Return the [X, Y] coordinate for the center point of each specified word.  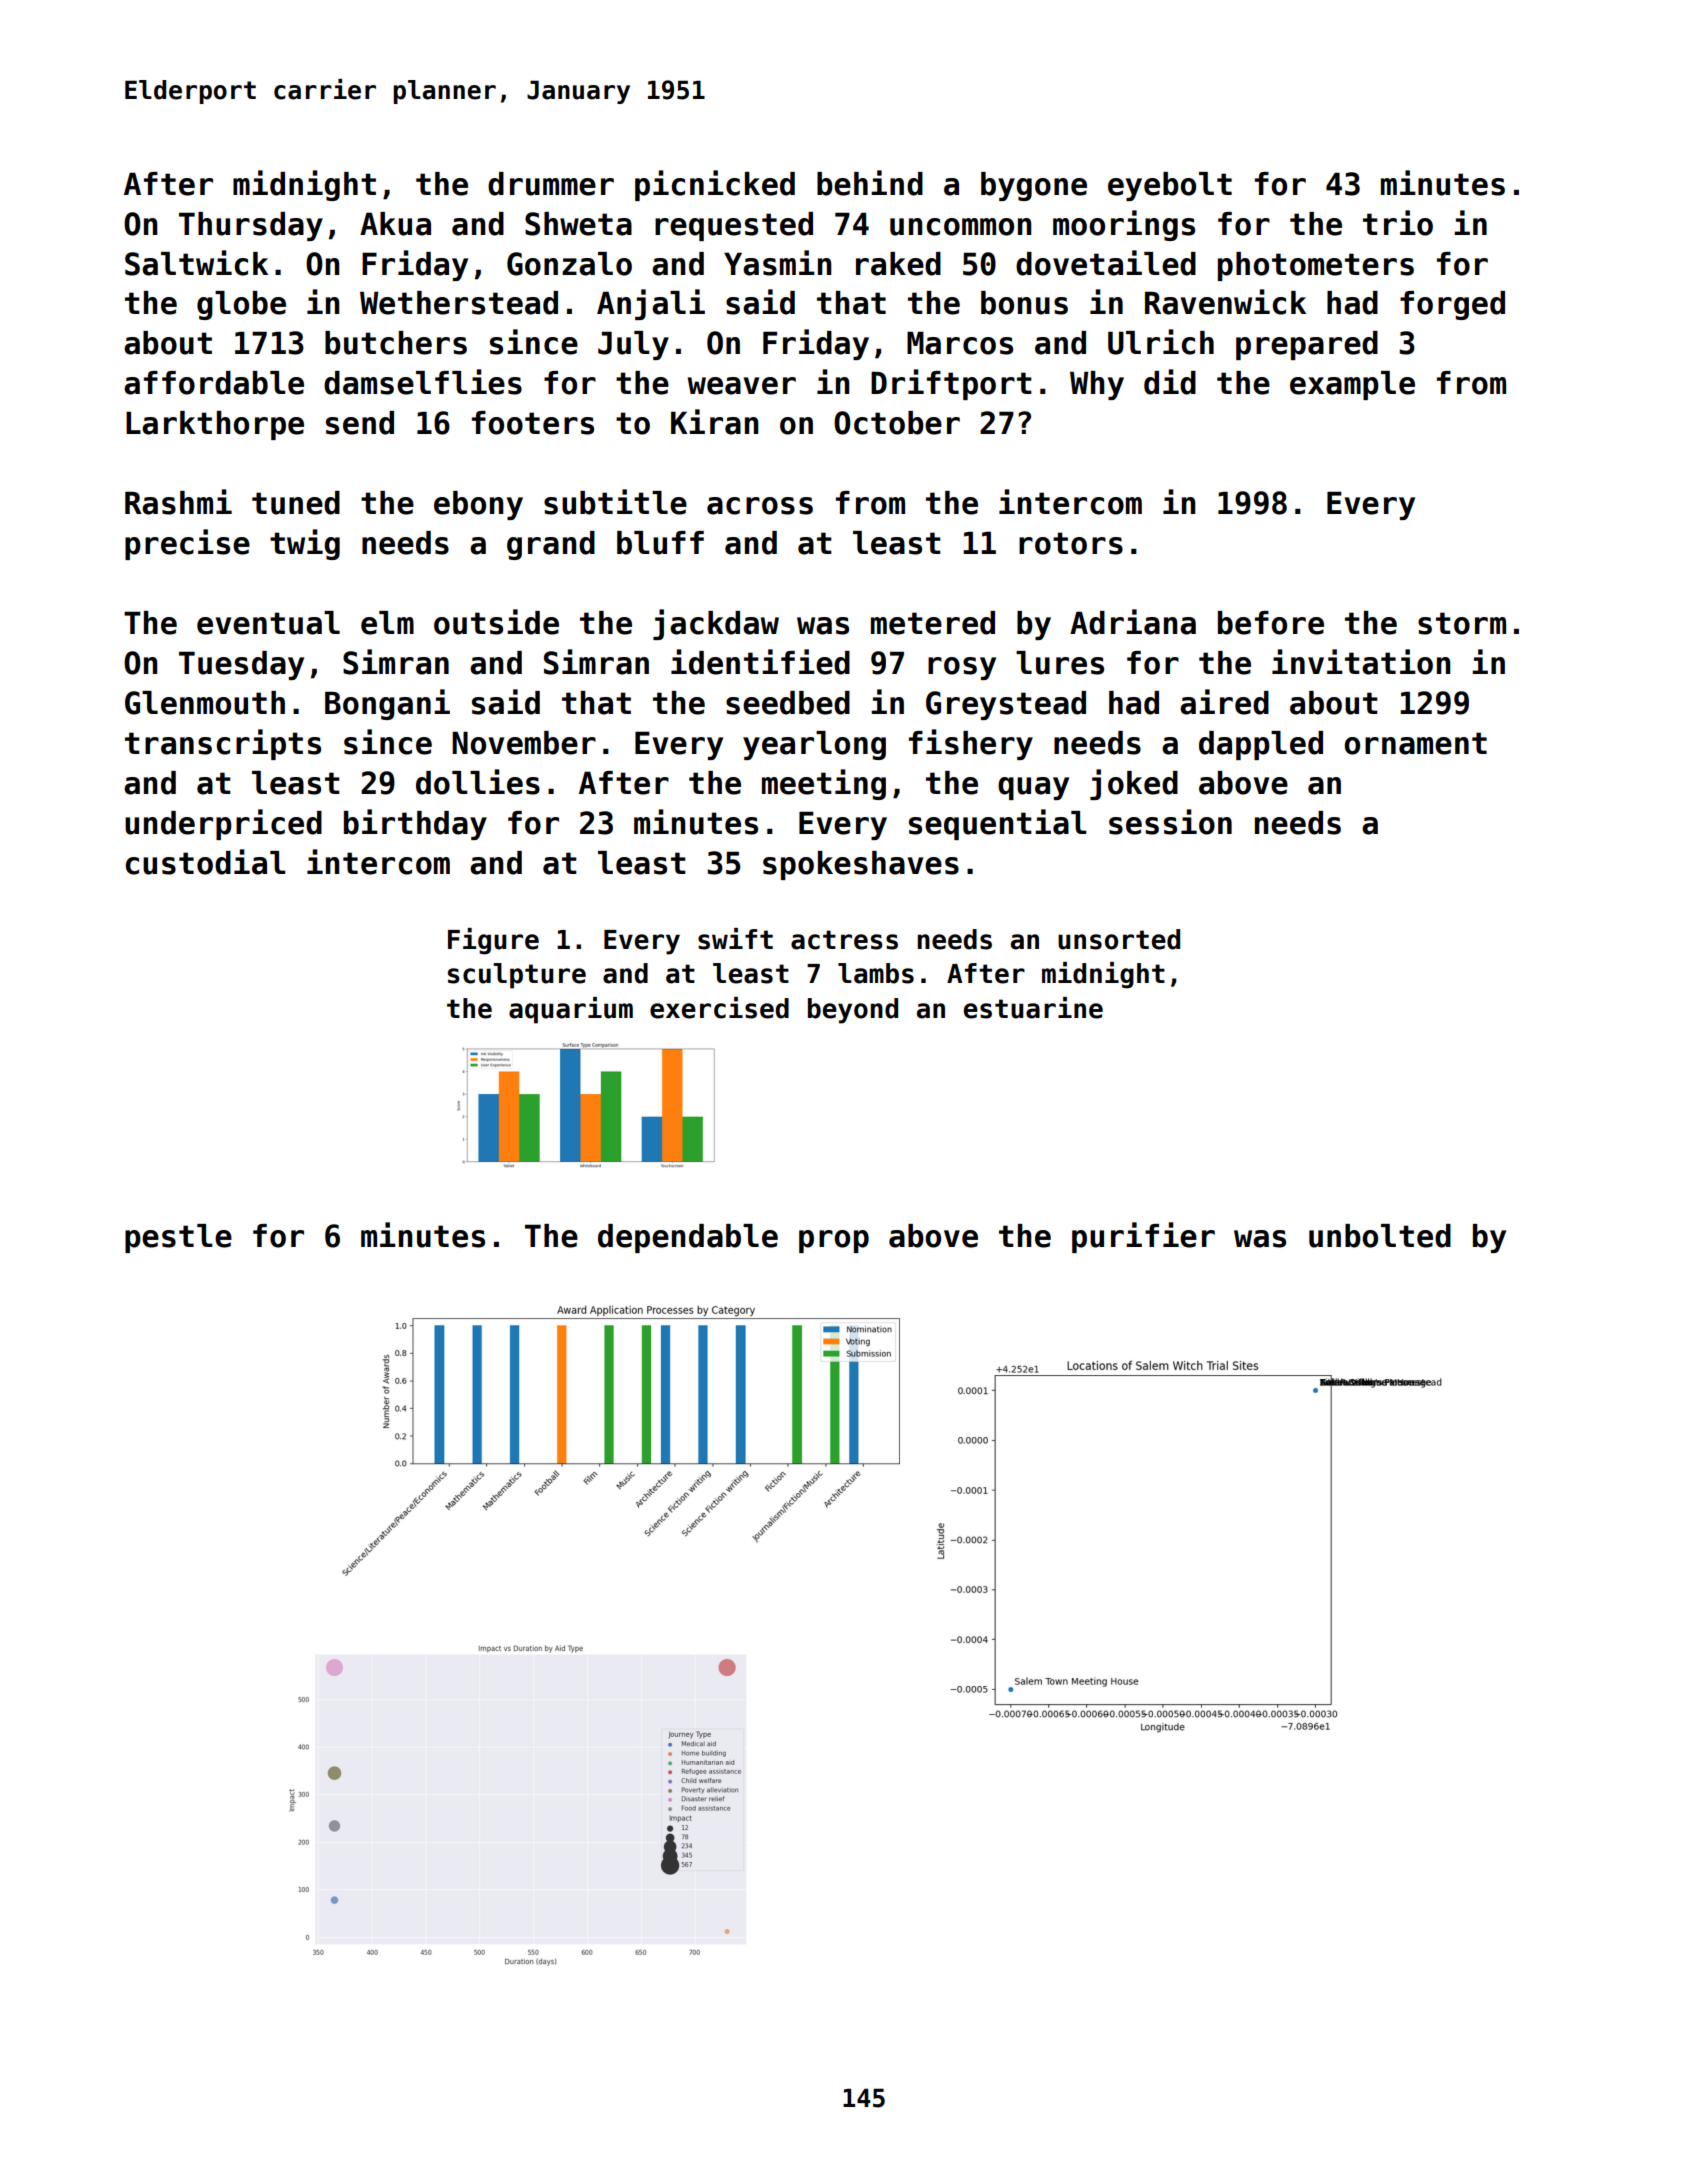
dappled [1261, 745]
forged [1452, 305]
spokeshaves [861, 865]
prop [834, 1241]
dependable [688, 1238]
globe [241, 305]
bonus [1024, 303]
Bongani [387, 704]
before [1271, 623]
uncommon [960, 227]
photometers [1316, 266]
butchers [396, 343]
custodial [205, 862]
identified [760, 662]
